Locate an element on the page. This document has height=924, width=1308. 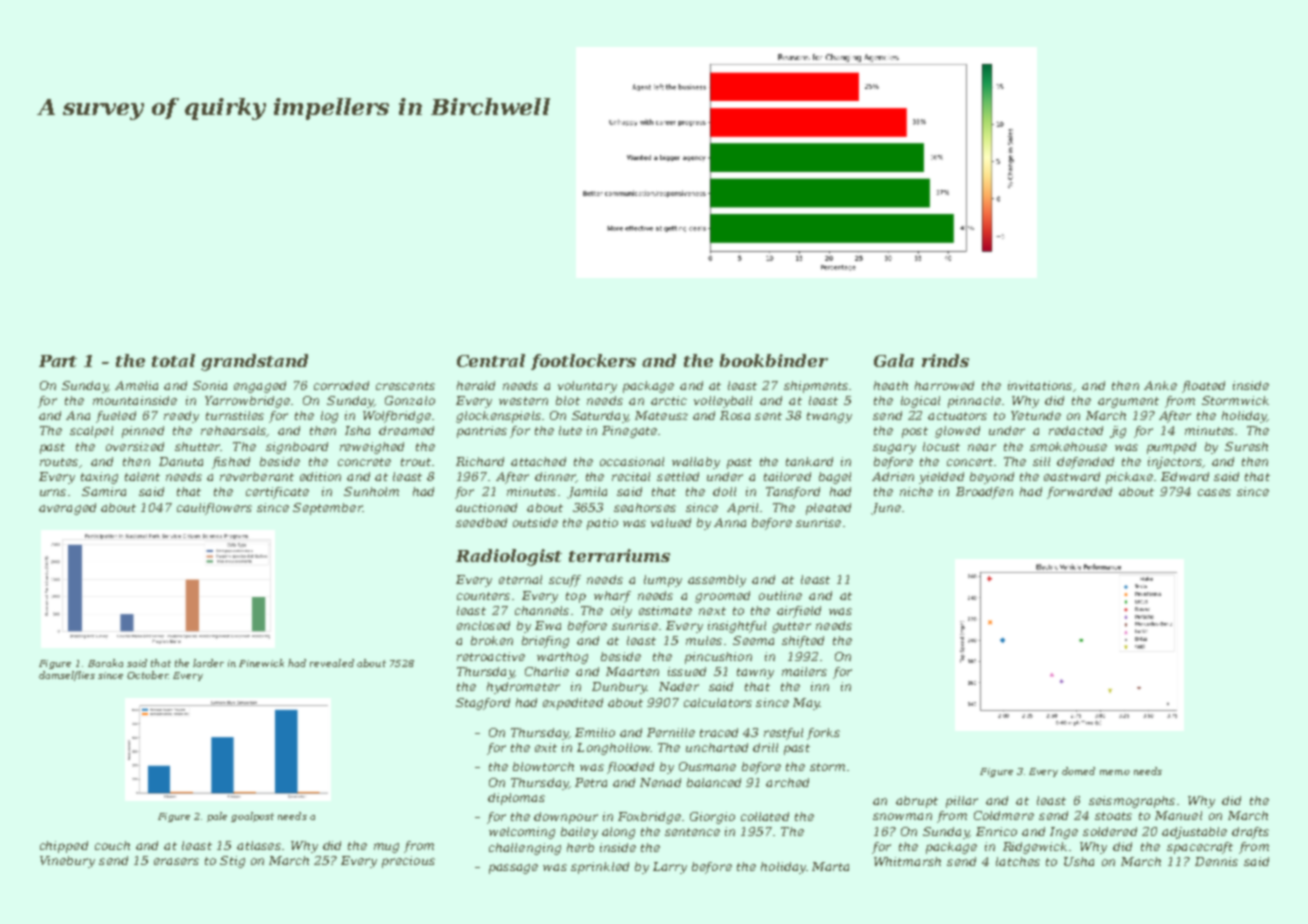
domed is located at coordinates (1078, 771).
